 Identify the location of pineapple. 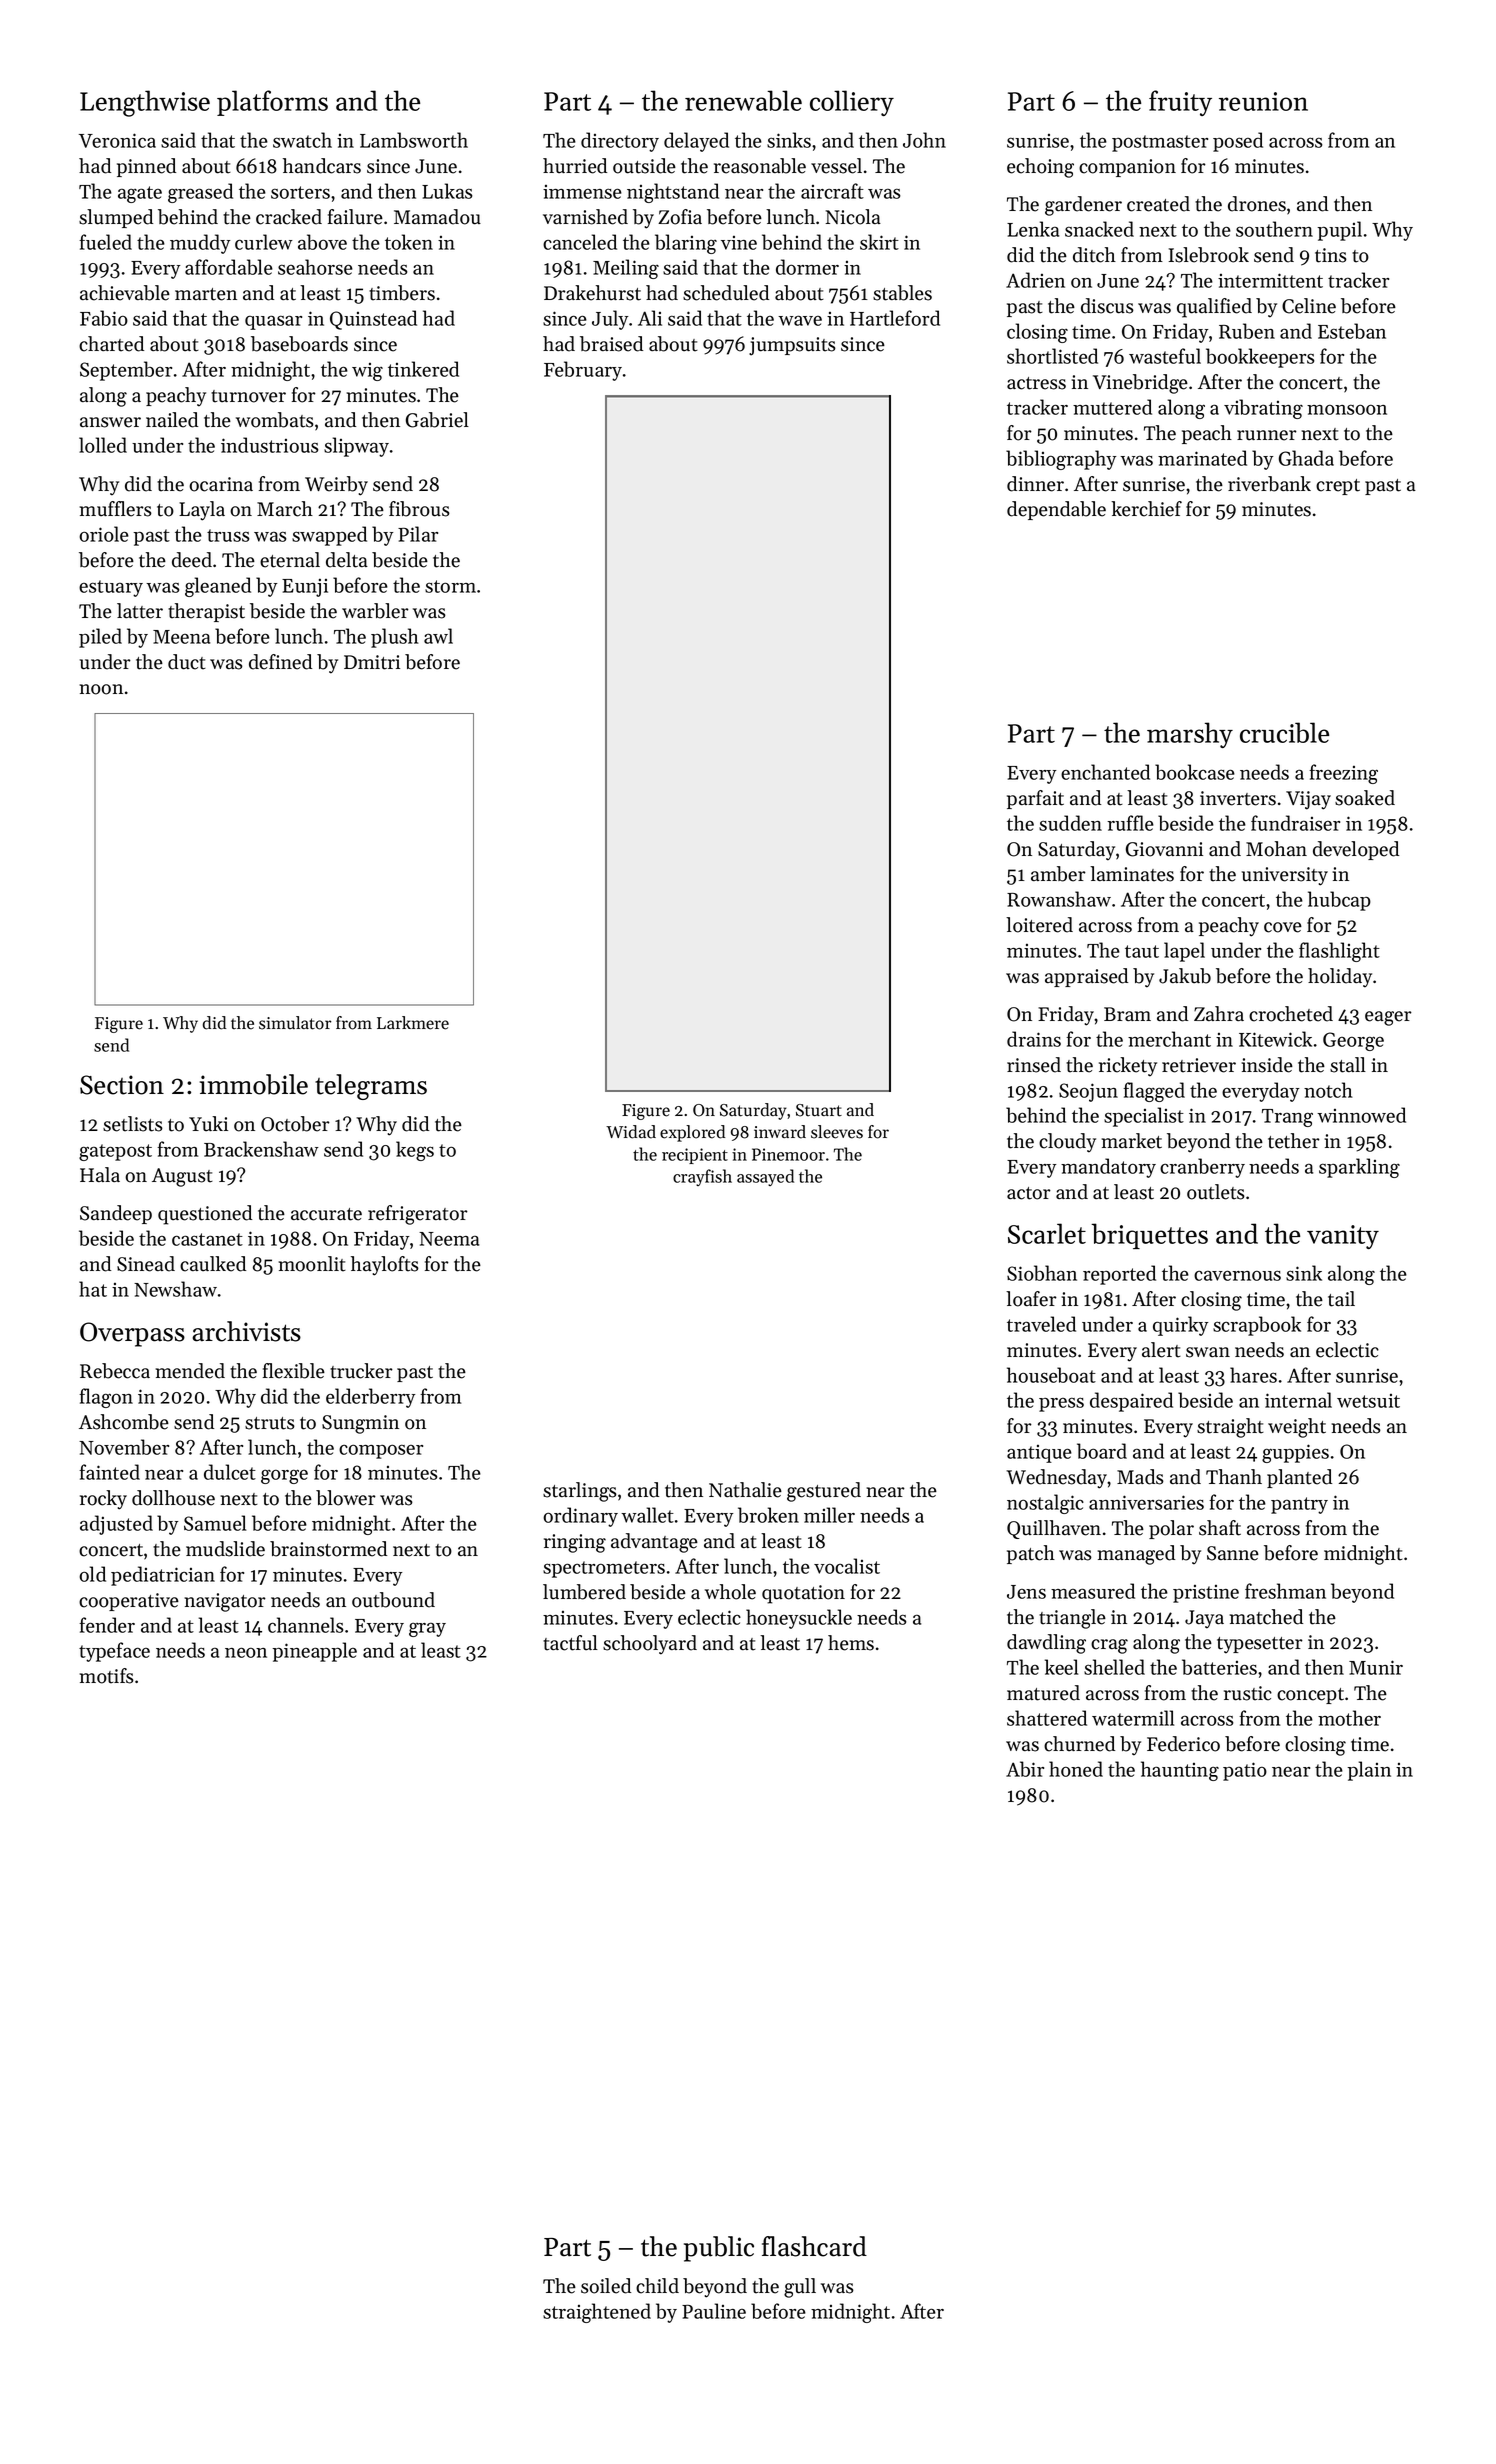
(314, 1652).
